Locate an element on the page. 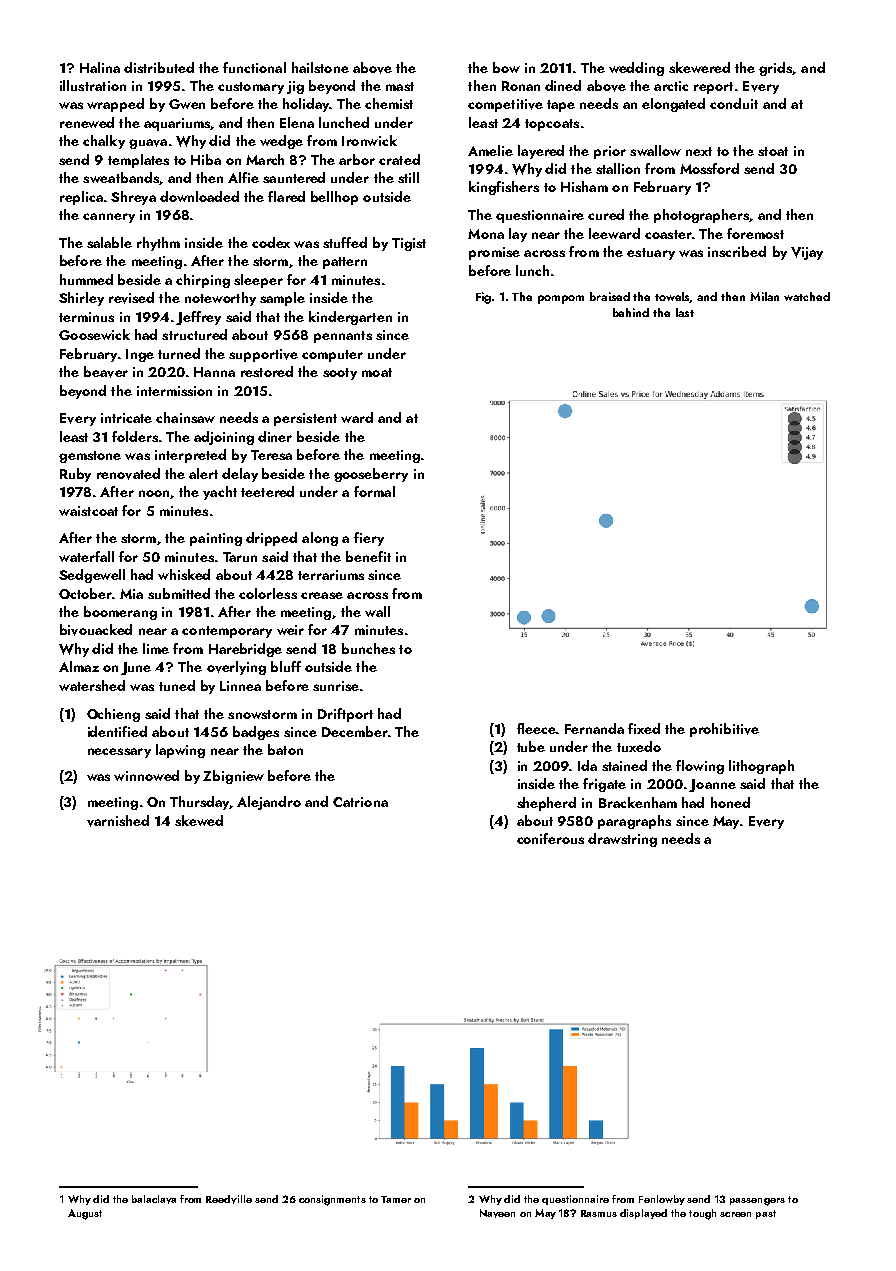 Image resolution: width=896 pixels, height=1271 pixels. Alejandro is located at coordinates (269, 803).
